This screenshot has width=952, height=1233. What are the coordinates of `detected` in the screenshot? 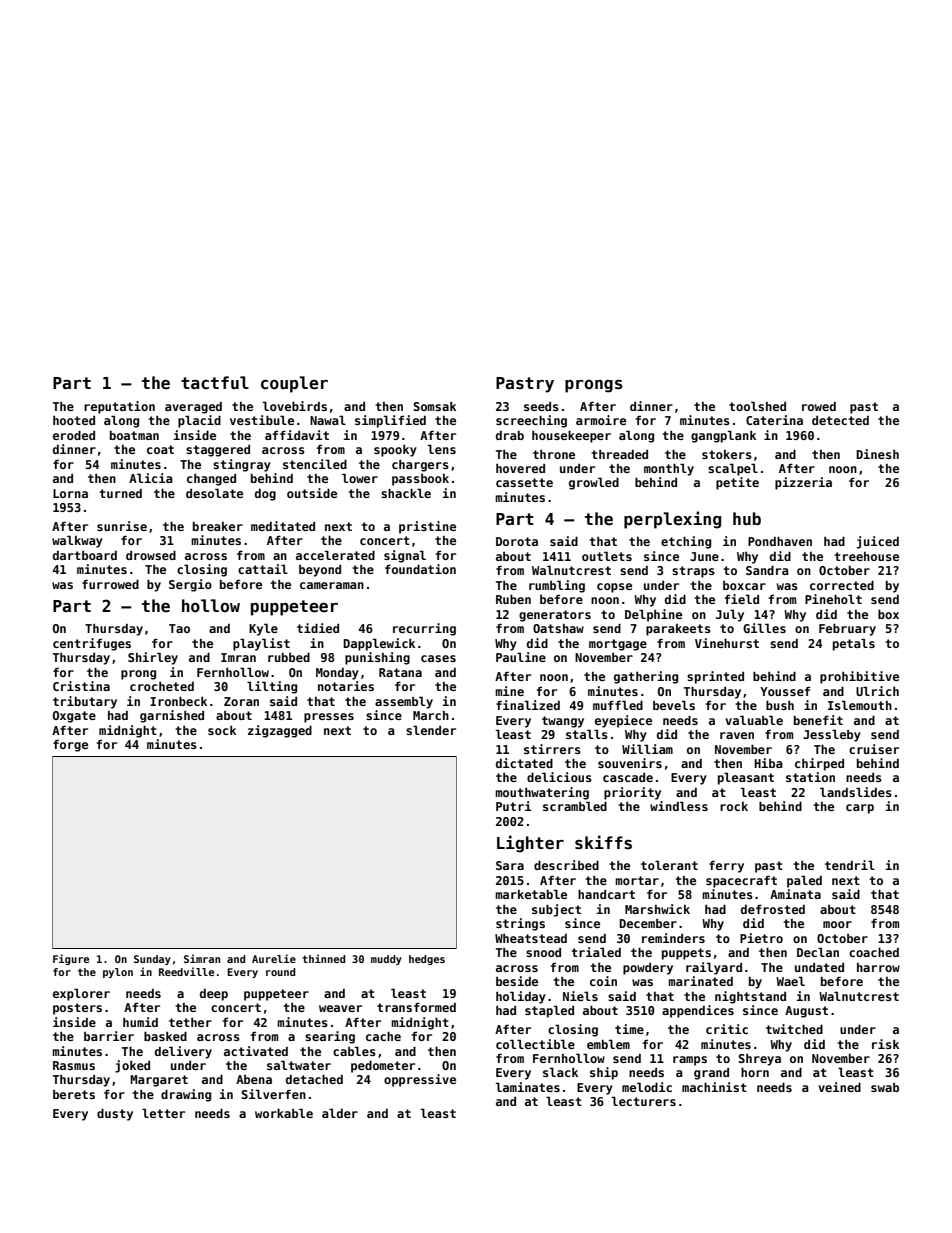 It's located at (840, 420).
